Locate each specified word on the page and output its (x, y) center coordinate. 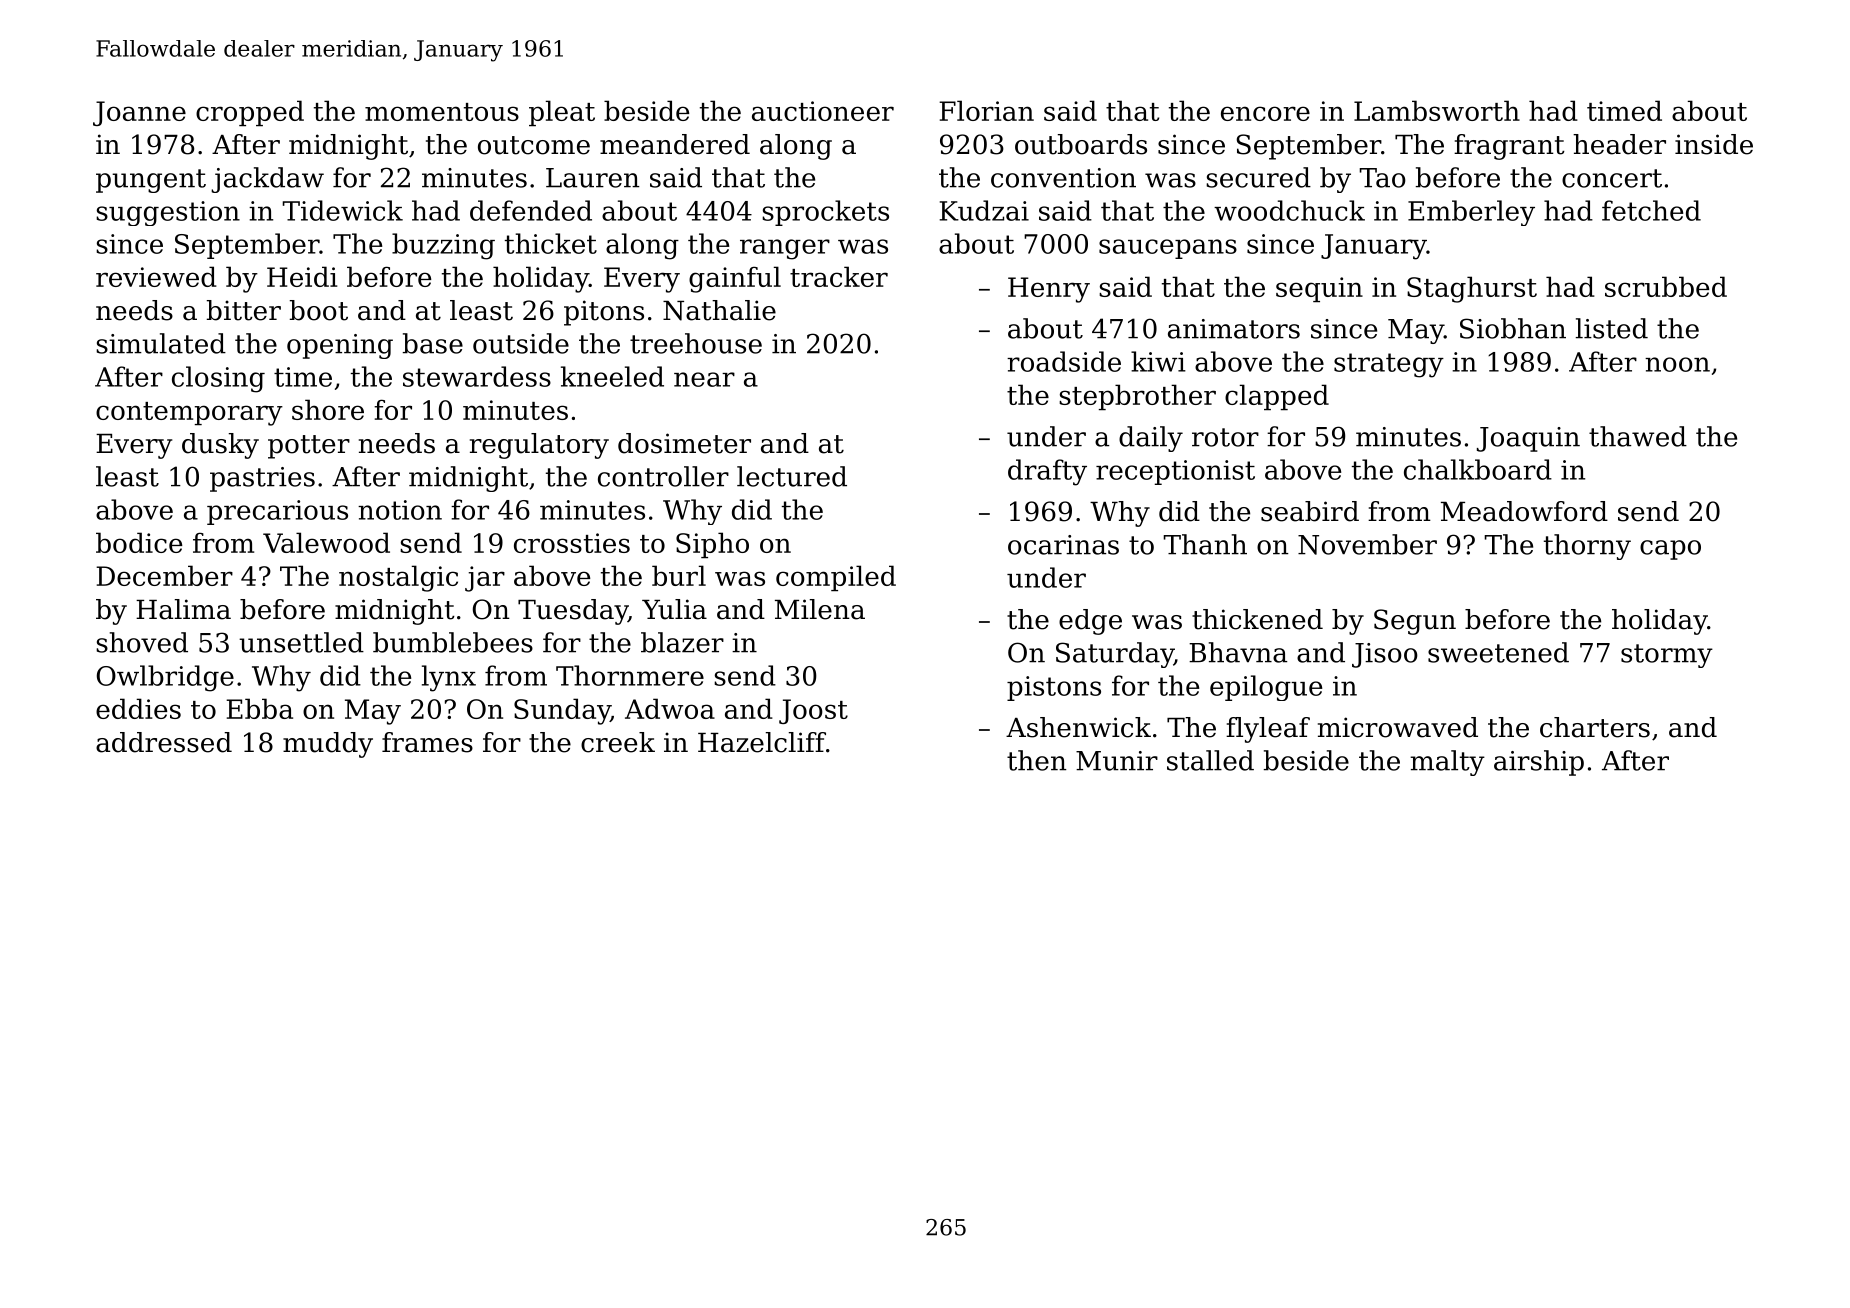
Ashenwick (1078, 727)
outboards (1081, 144)
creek (618, 742)
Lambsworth (1437, 110)
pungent (151, 181)
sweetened (1498, 652)
